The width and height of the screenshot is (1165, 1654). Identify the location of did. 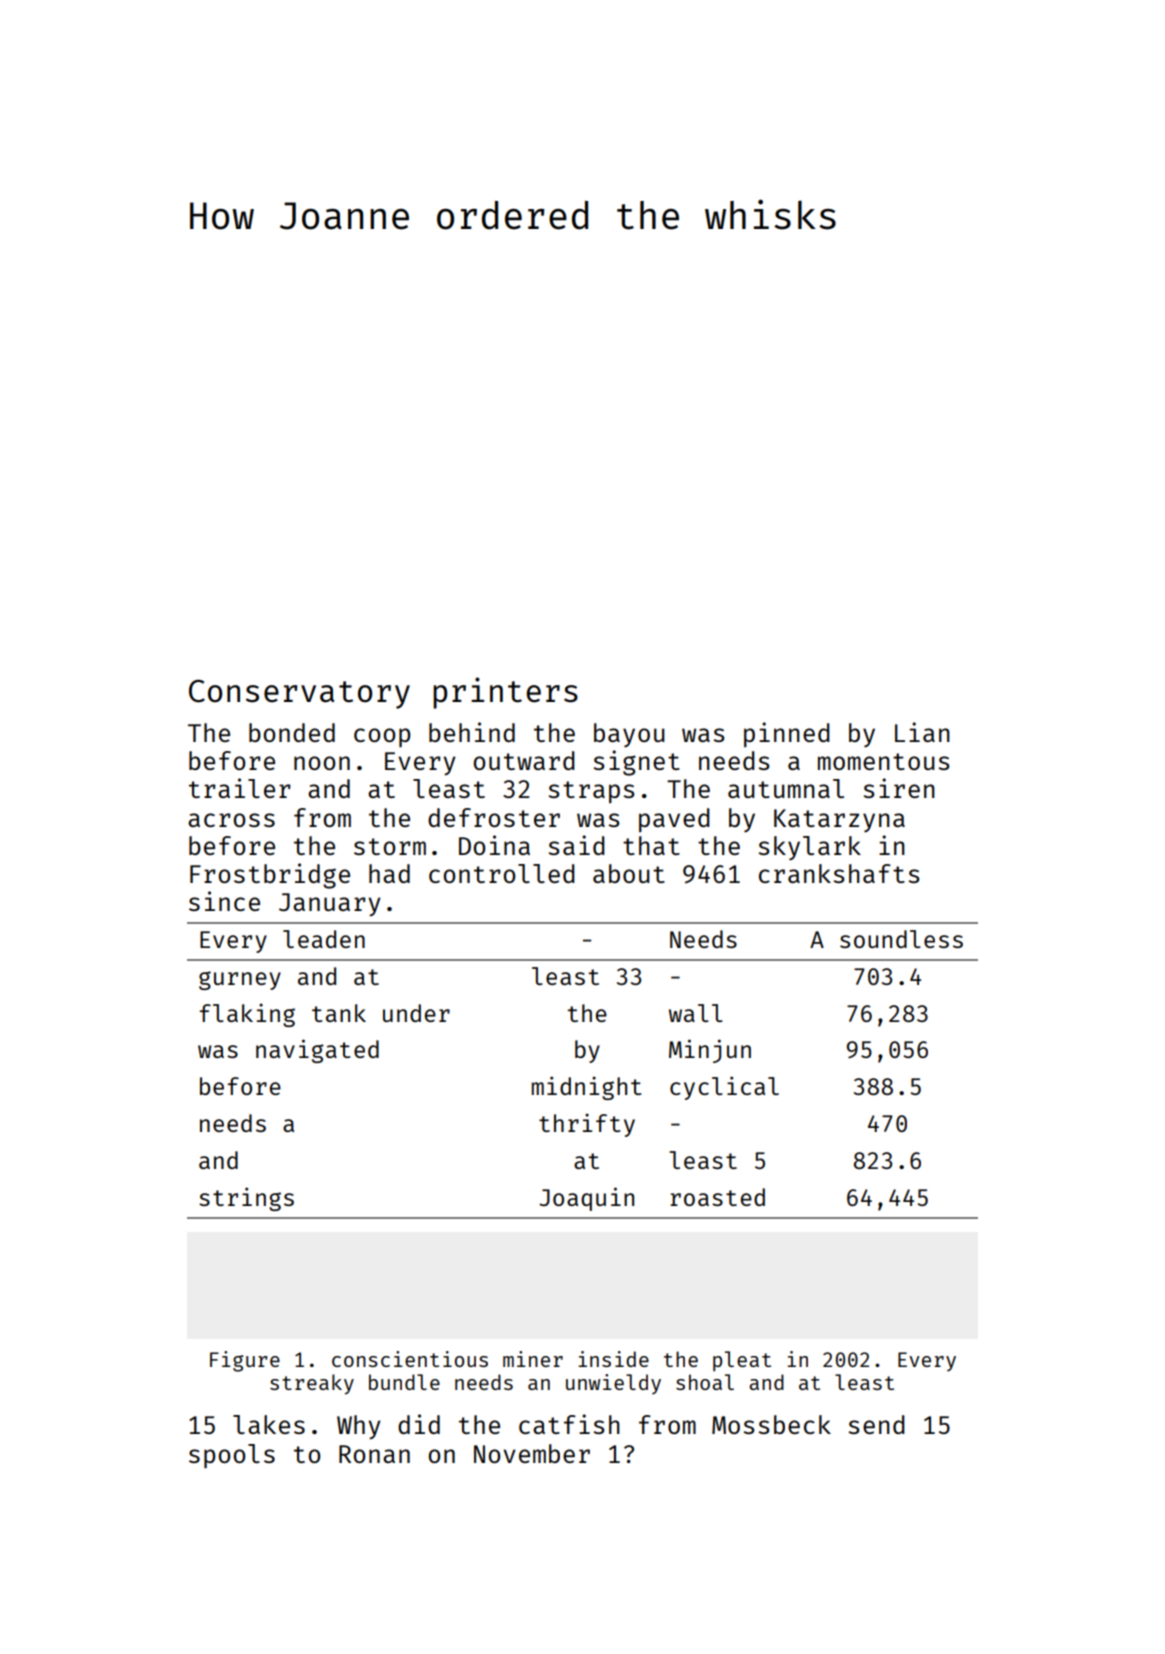
(419, 1424).
